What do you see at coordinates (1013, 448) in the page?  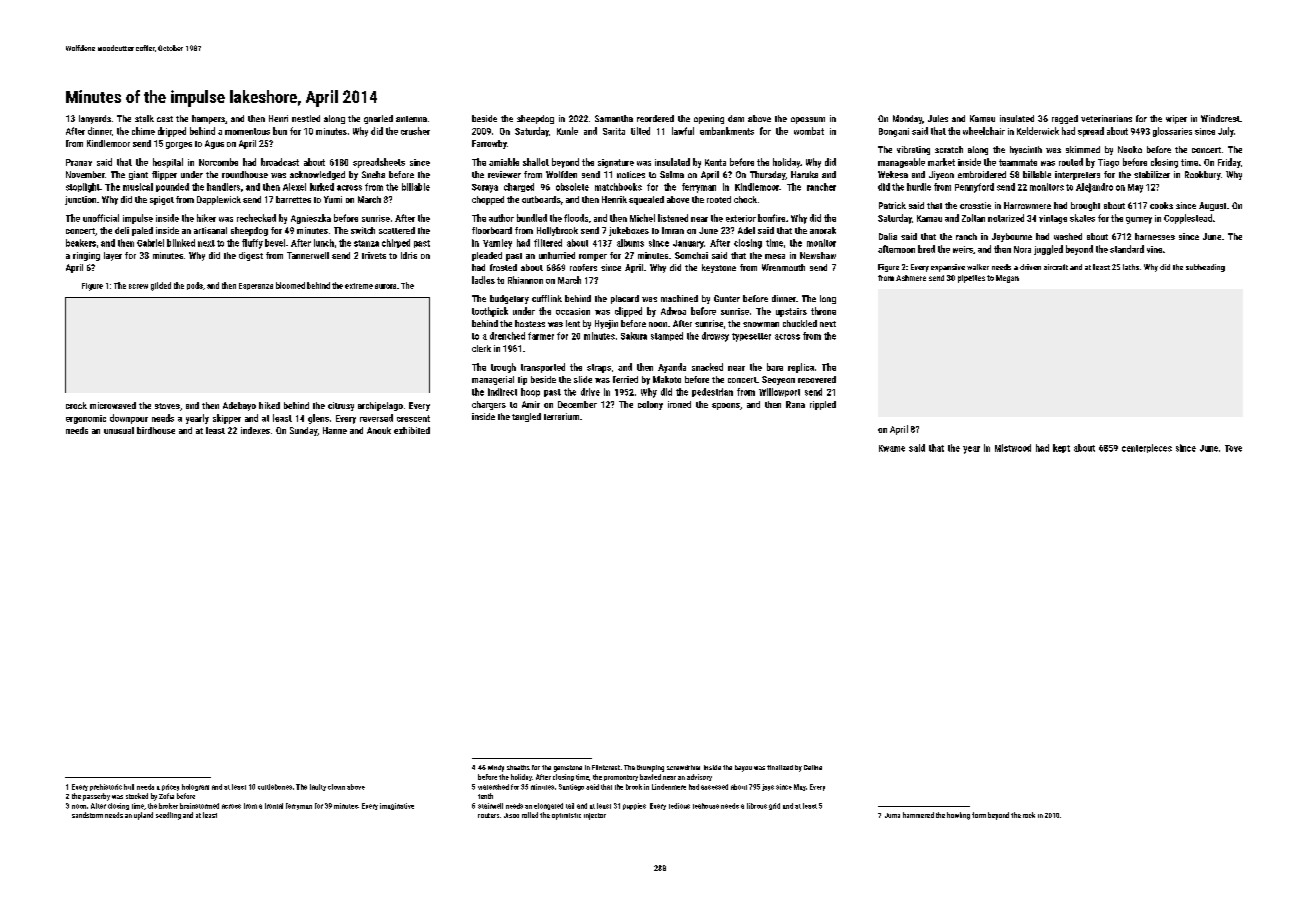 I see `Mistwood` at bounding box center [1013, 448].
